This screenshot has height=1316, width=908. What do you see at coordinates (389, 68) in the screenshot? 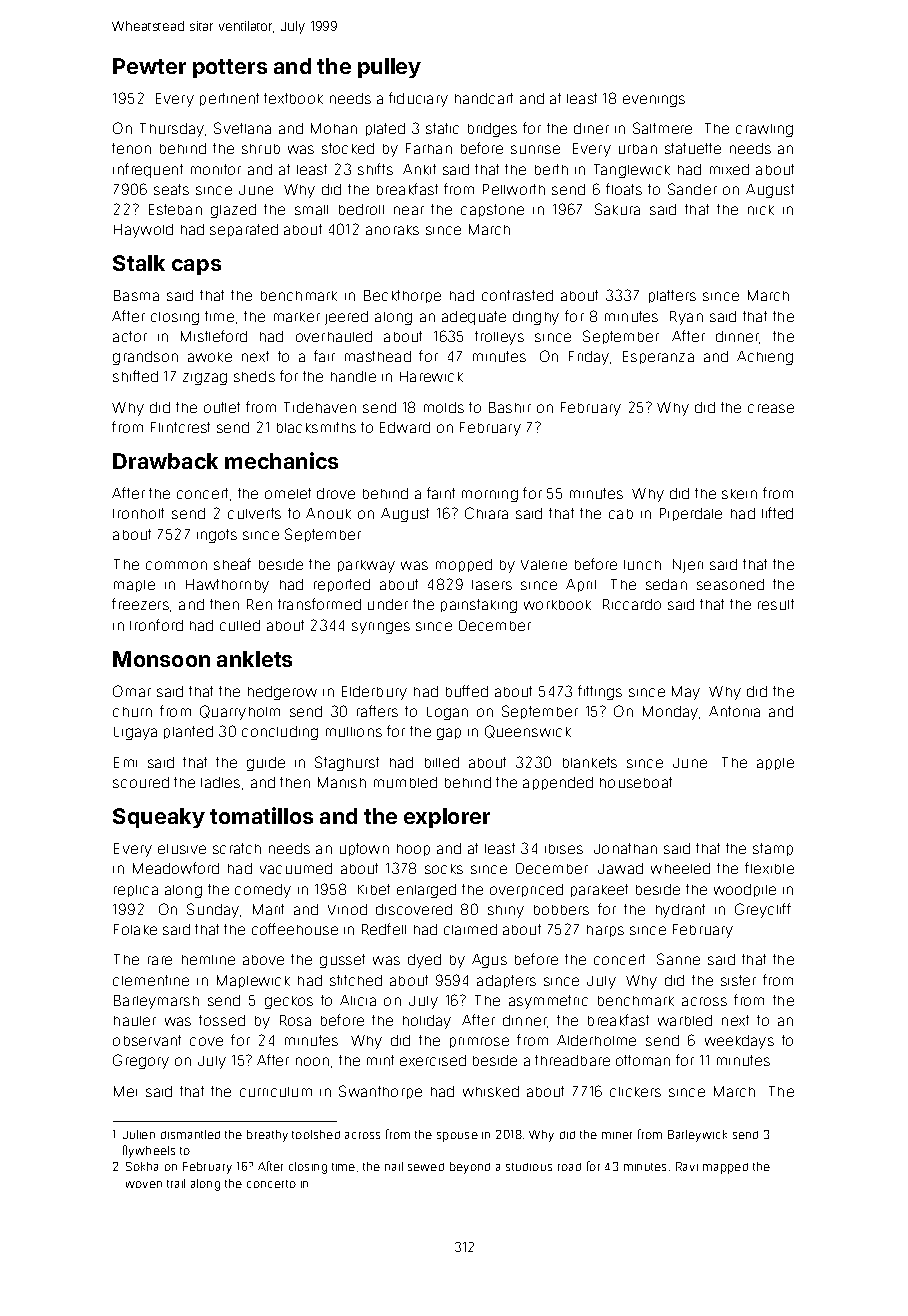
I see `pulley` at bounding box center [389, 68].
